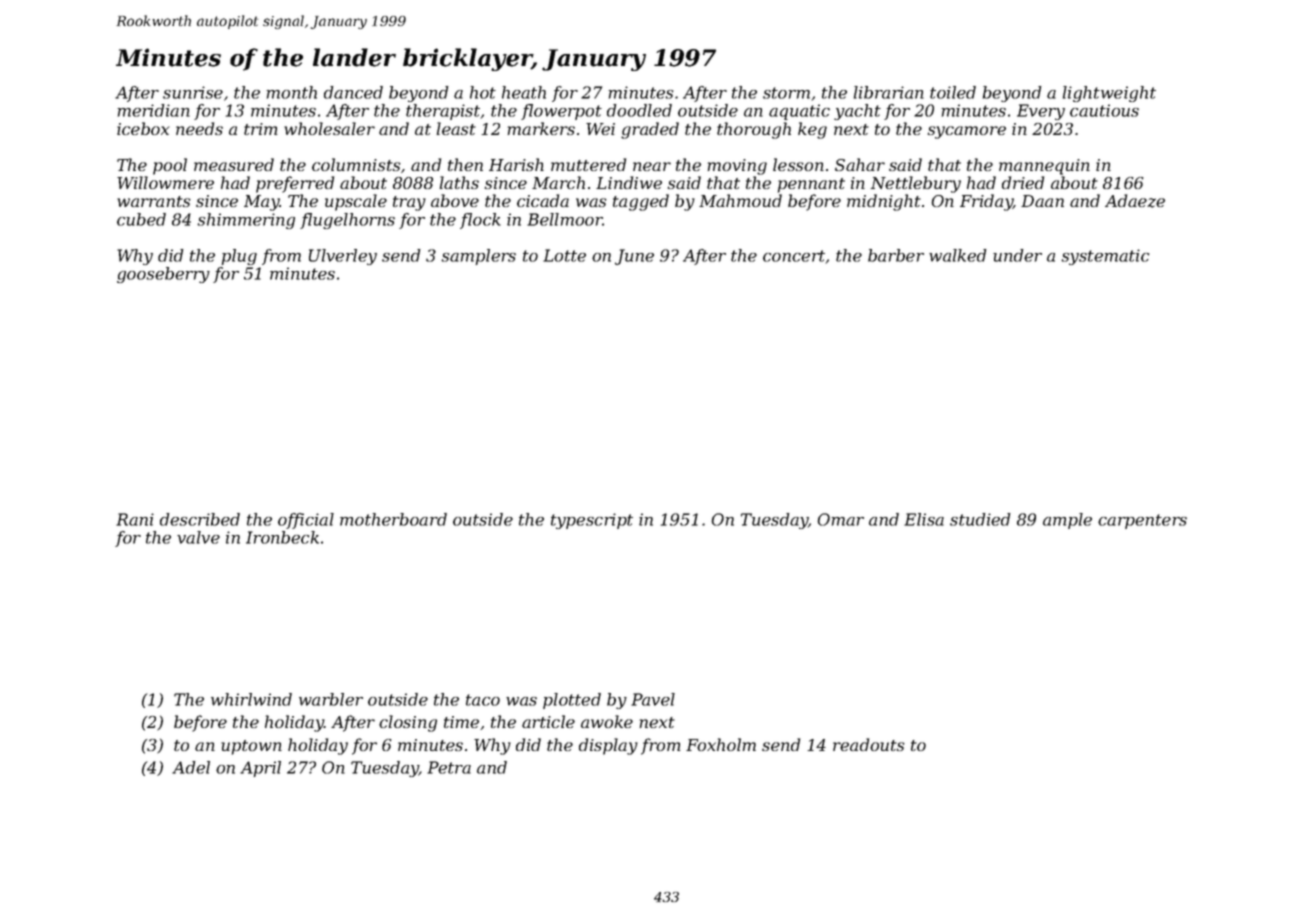 This page has width=1308, height=924. I want to click on described, so click(200, 519).
